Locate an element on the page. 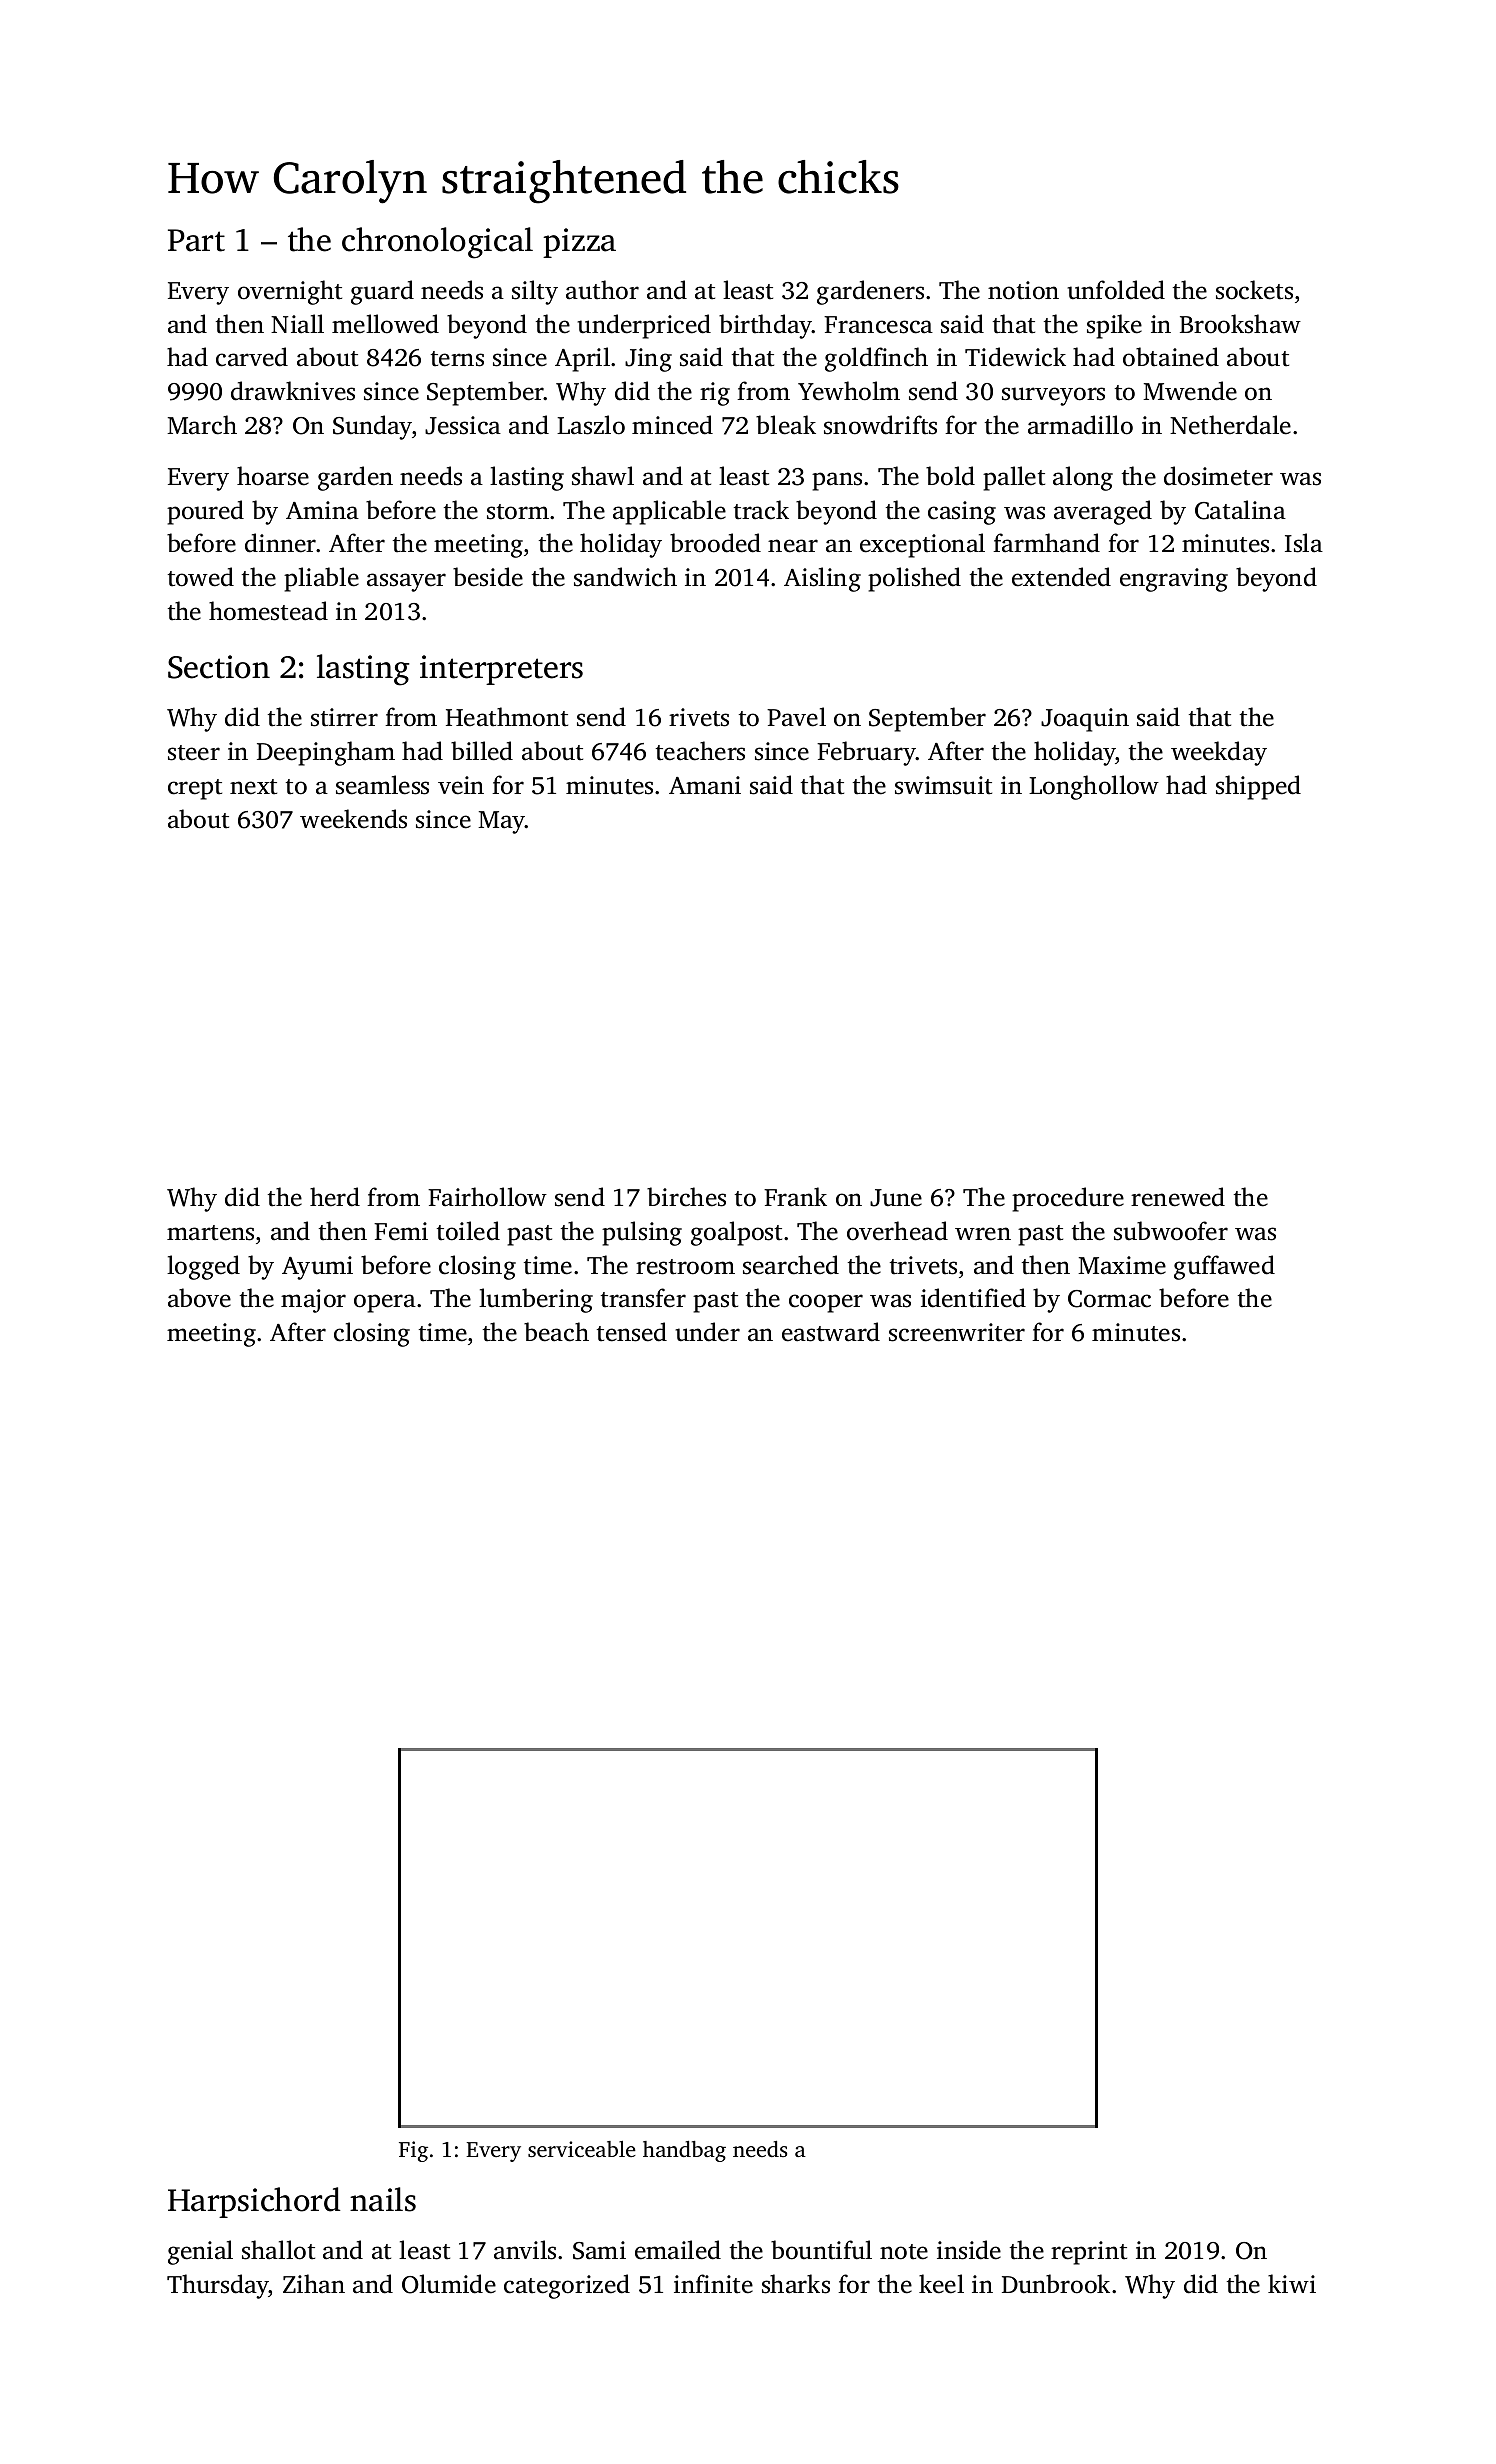 This page has height=2464, width=1496. martens is located at coordinates (210, 1233).
